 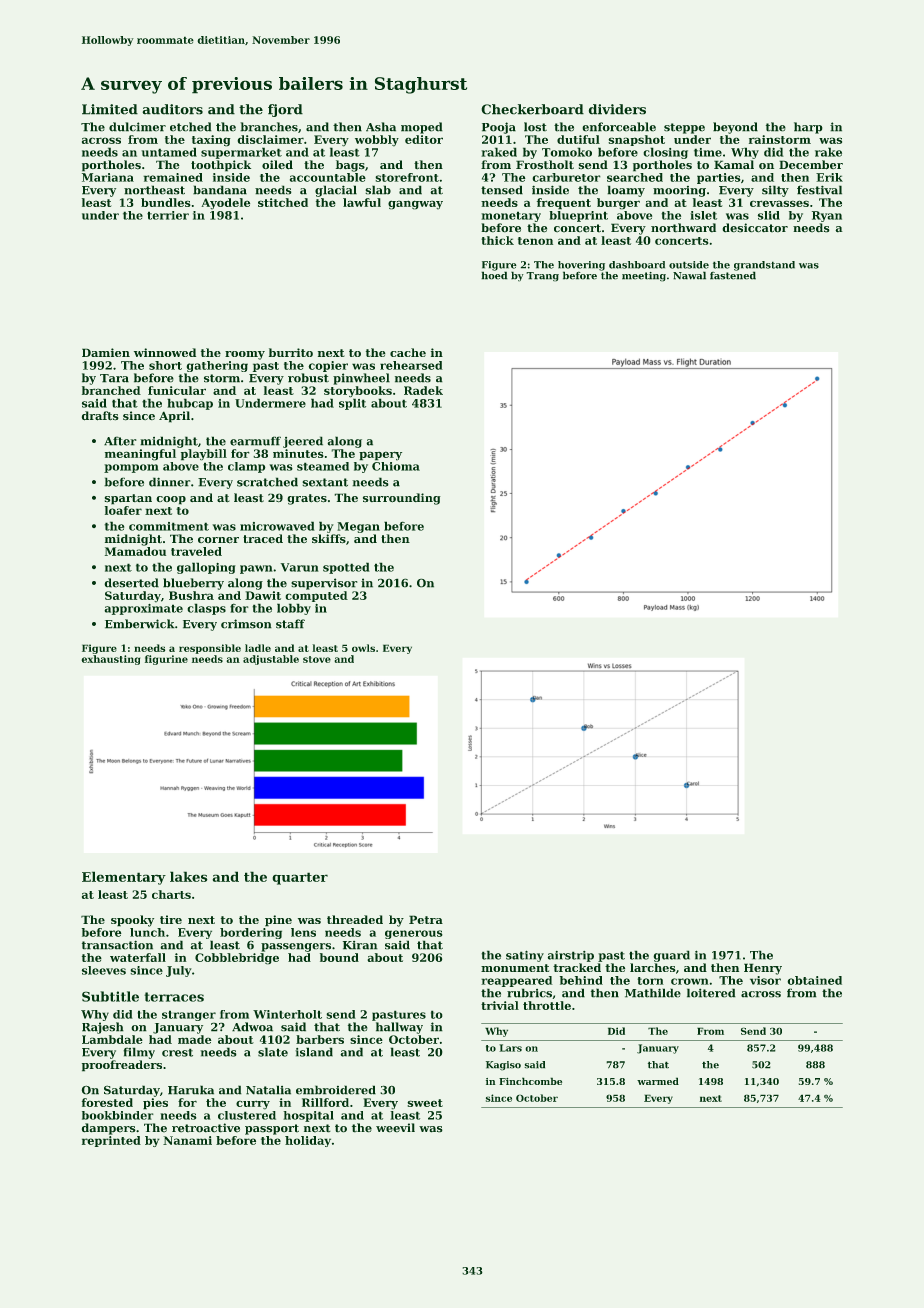 What do you see at coordinates (187, 1140) in the image?
I see `Nanami` at bounding box center [187, 1140].
